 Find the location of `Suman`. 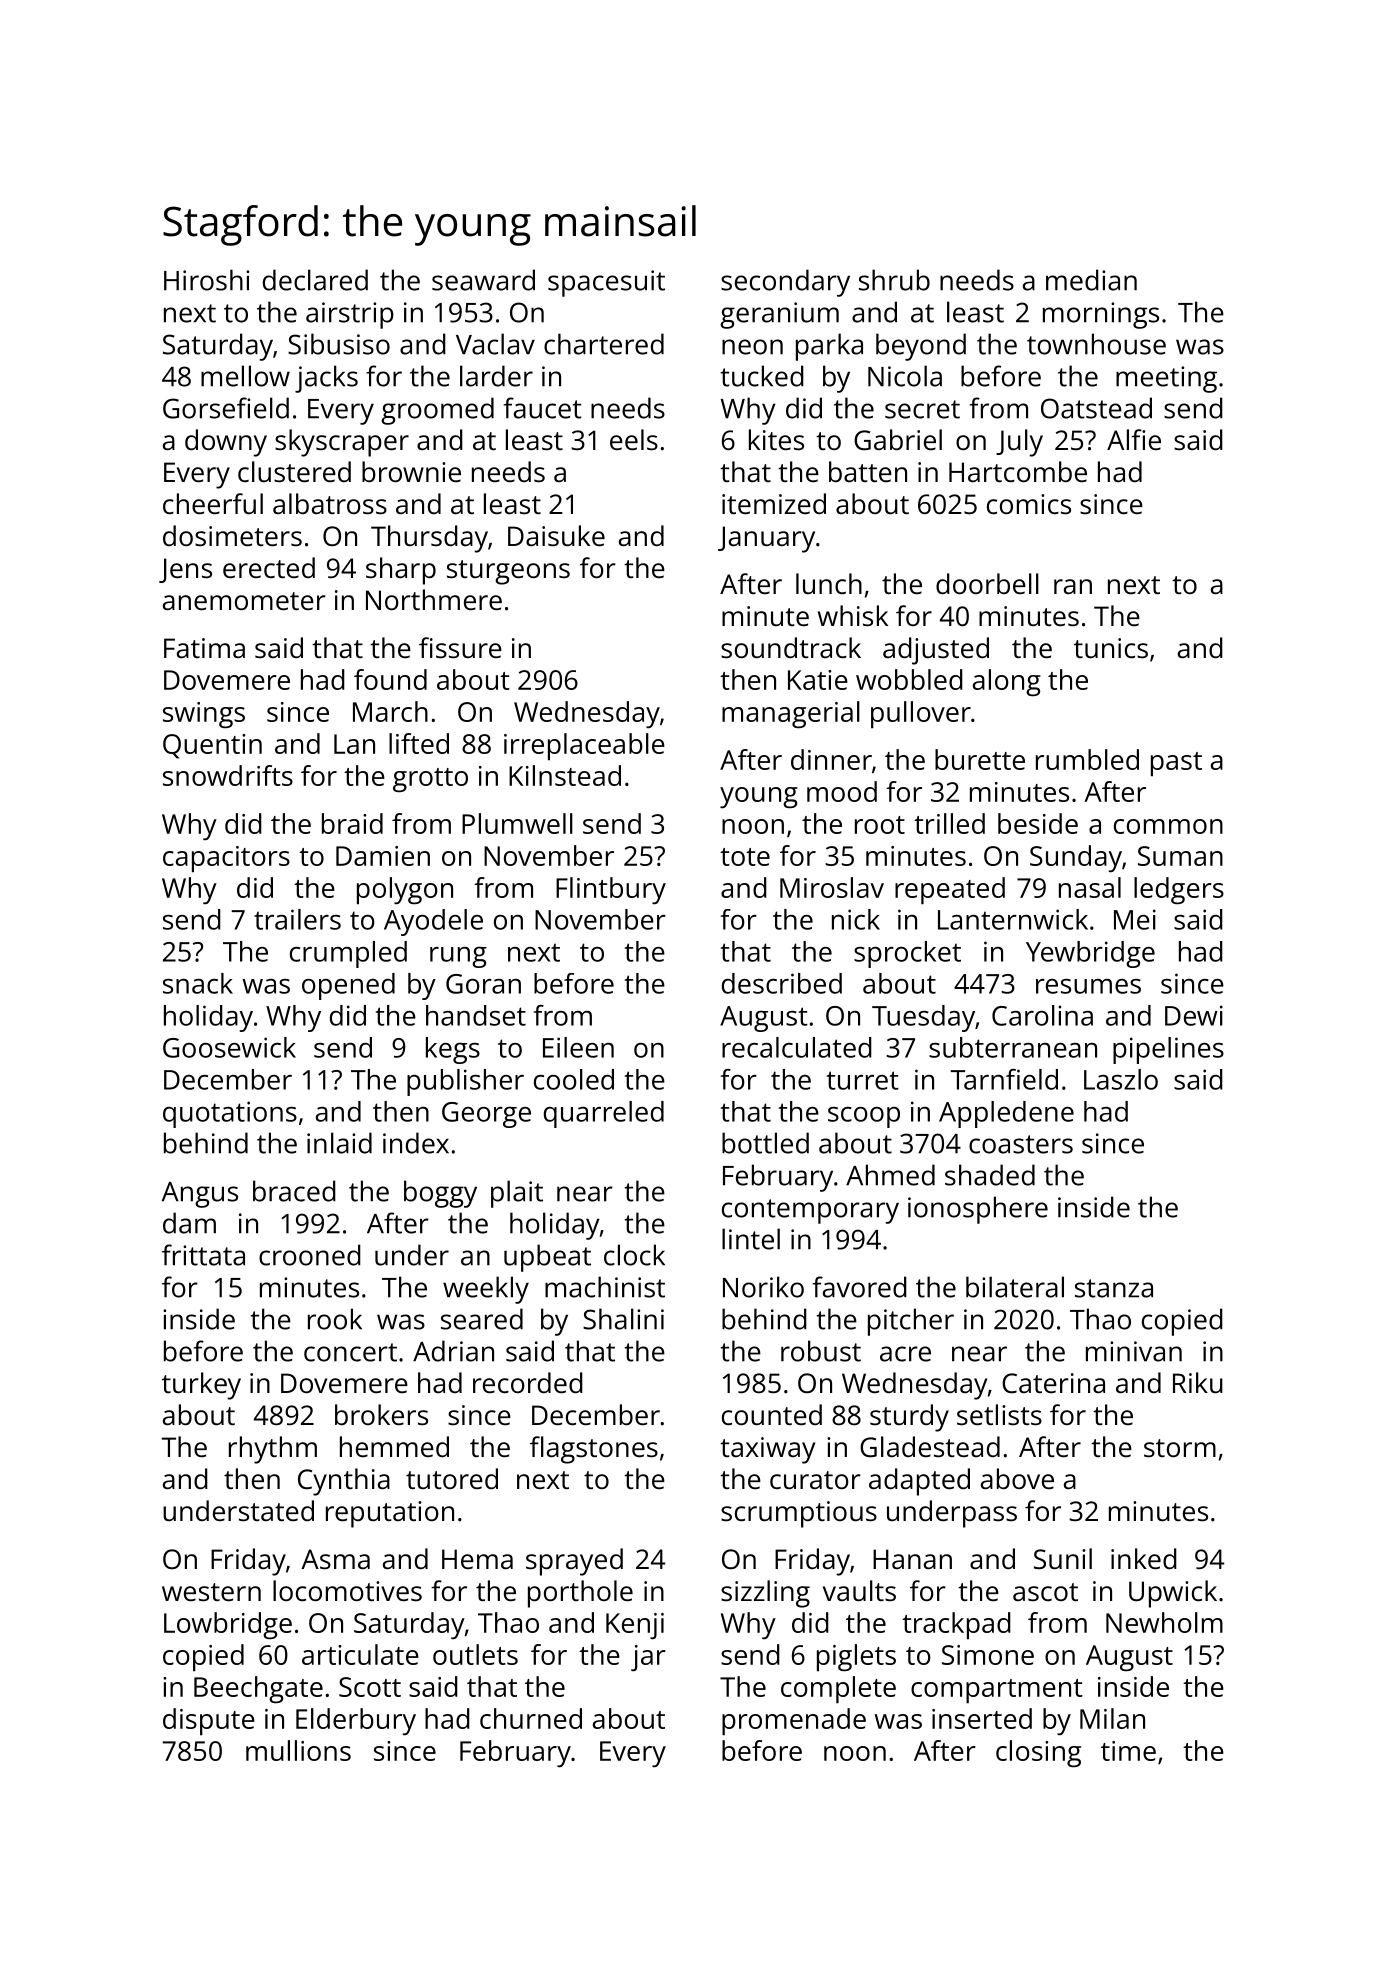

Suman is located at coordinates (1180, 856).
